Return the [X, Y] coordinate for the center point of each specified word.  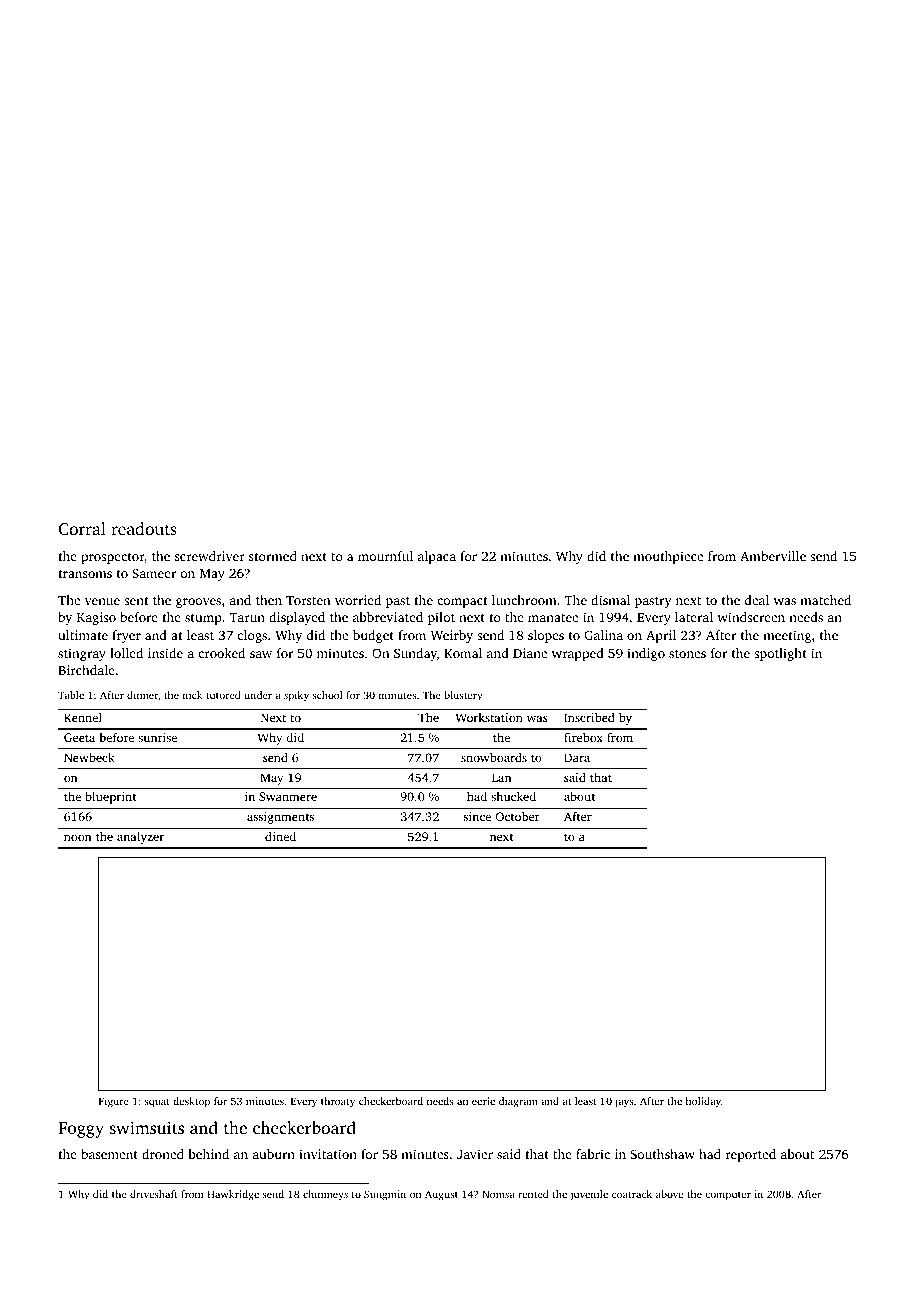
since [477, 816]
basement [109, 1154]
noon [77, 838]
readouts [144, 528]
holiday [703, 1102]
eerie [483, 1101]
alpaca [437, 557]
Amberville [773, 556]
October [518, 816]
